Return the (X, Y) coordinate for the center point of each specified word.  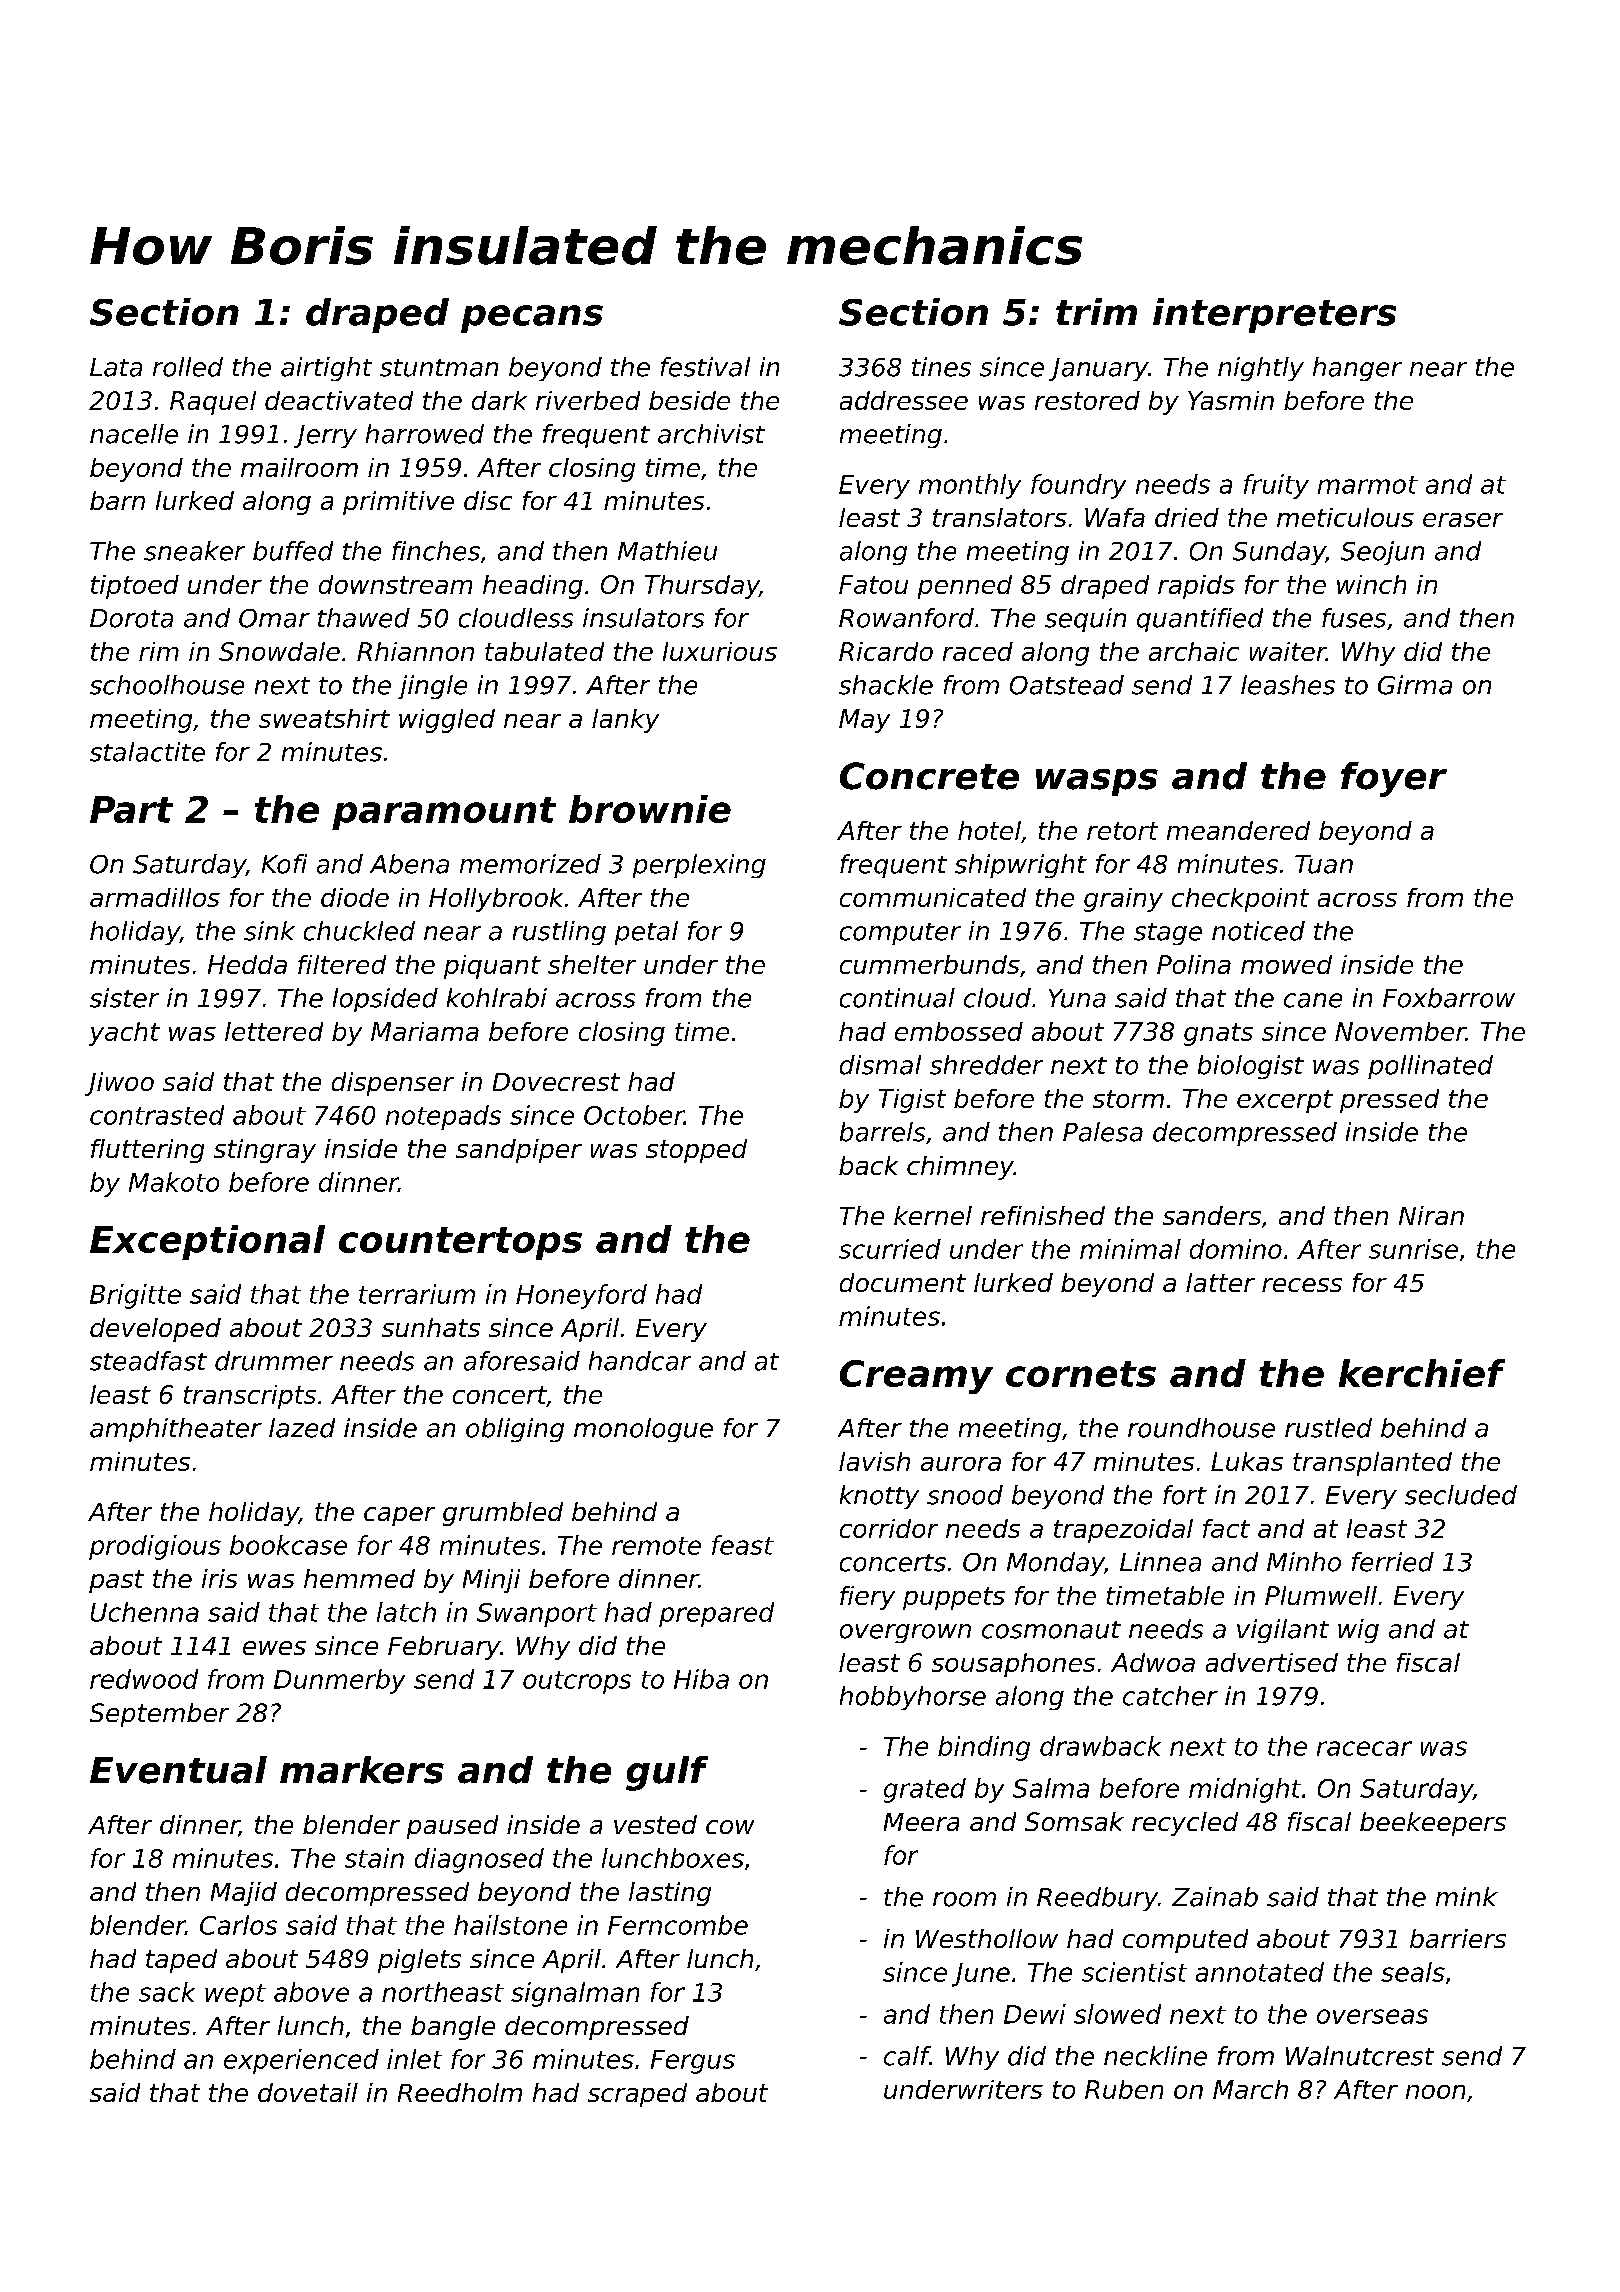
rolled (188, 367)
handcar (640, 1361)
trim (1096, 311)
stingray (265, 1151)
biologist (1251, 1067)
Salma (1051, 1788)
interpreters (1274, 315)
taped (181, 1961)
